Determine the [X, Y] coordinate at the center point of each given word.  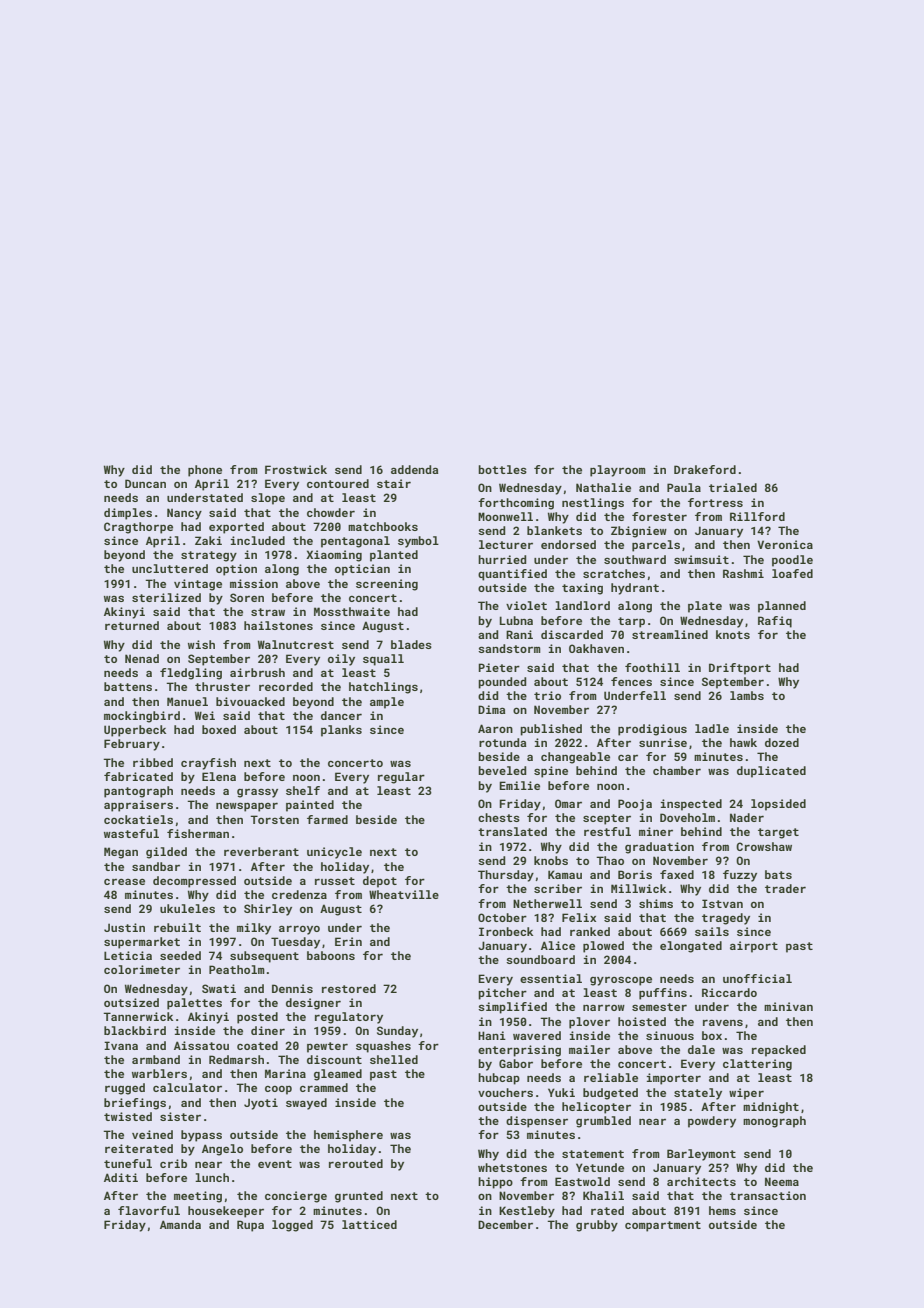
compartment [663, 1226]
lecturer [506, 544]
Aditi [121, 1177]
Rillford [757, 516]
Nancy [184, 514]
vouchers [505, 1092]
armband [156, 1059]
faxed [677, 874]
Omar [568, 803]
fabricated [138, 776]
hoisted [642, 1021]
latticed [369, 1224]
